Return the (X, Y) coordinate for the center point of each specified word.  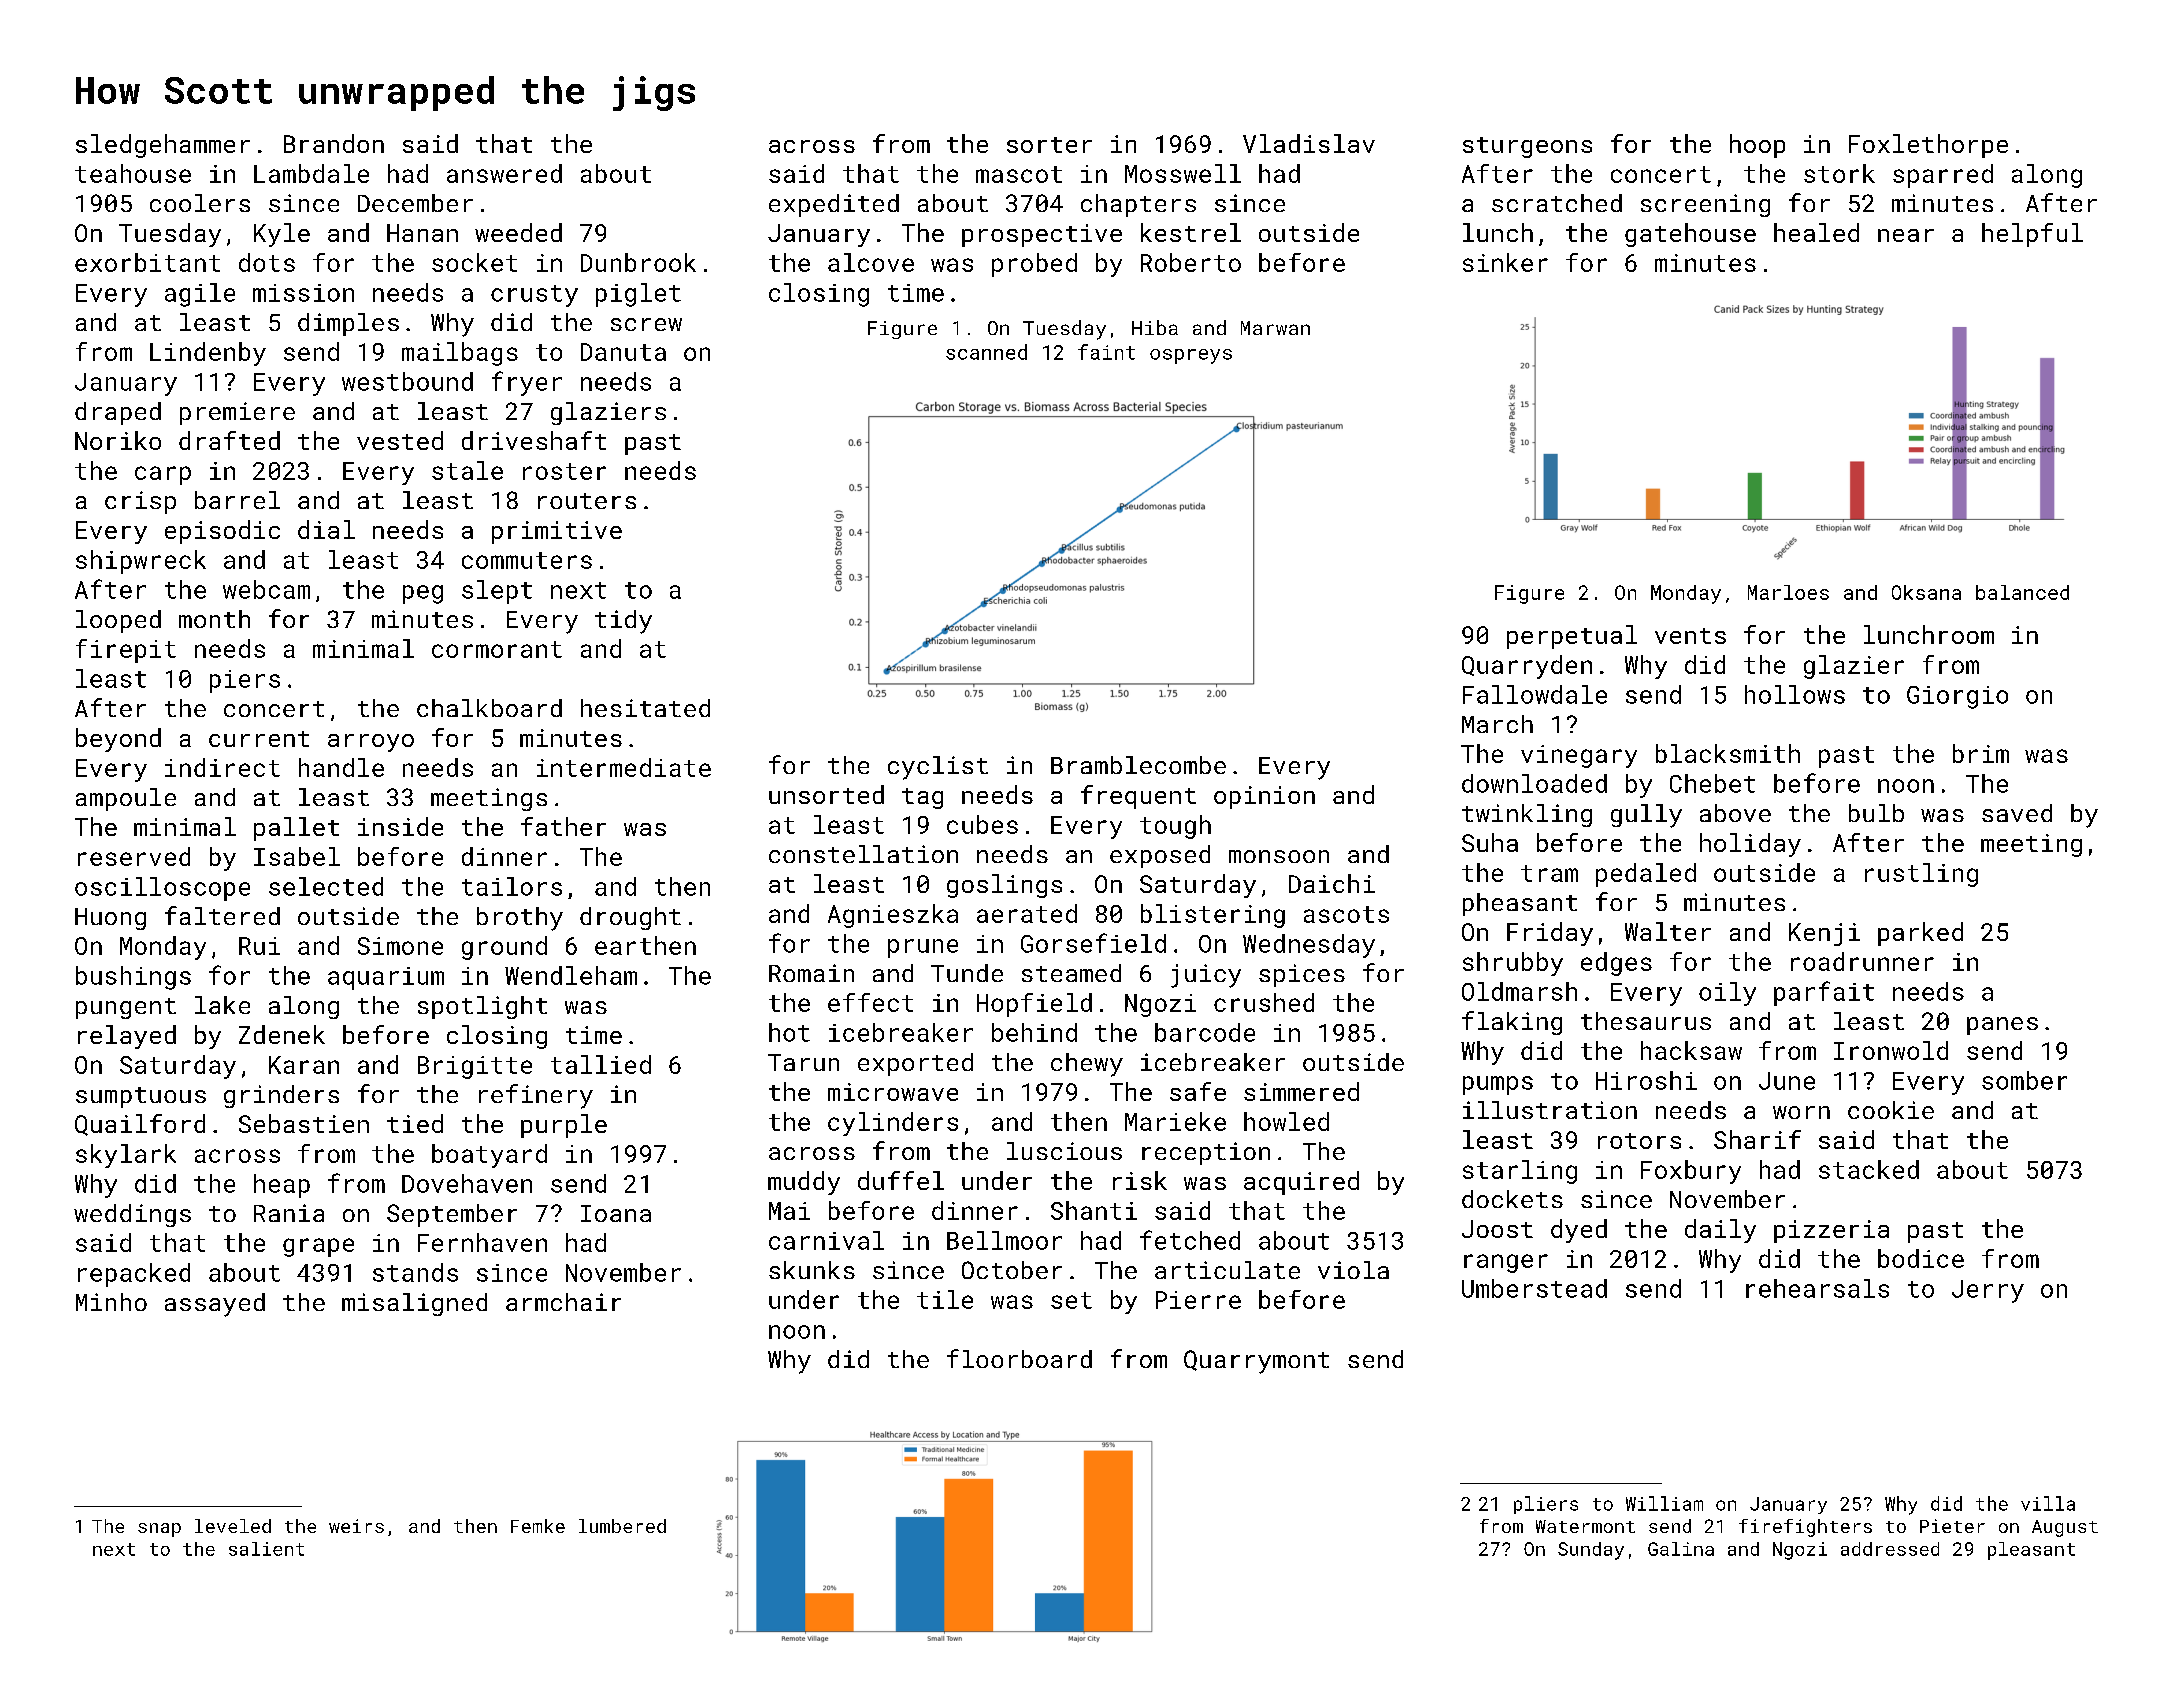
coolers (200, 203)
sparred (1943, 176)
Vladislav (1309, 143)
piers (245, 681)
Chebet (1712, 783)
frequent (1138, 797)
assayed (215, 1305)
